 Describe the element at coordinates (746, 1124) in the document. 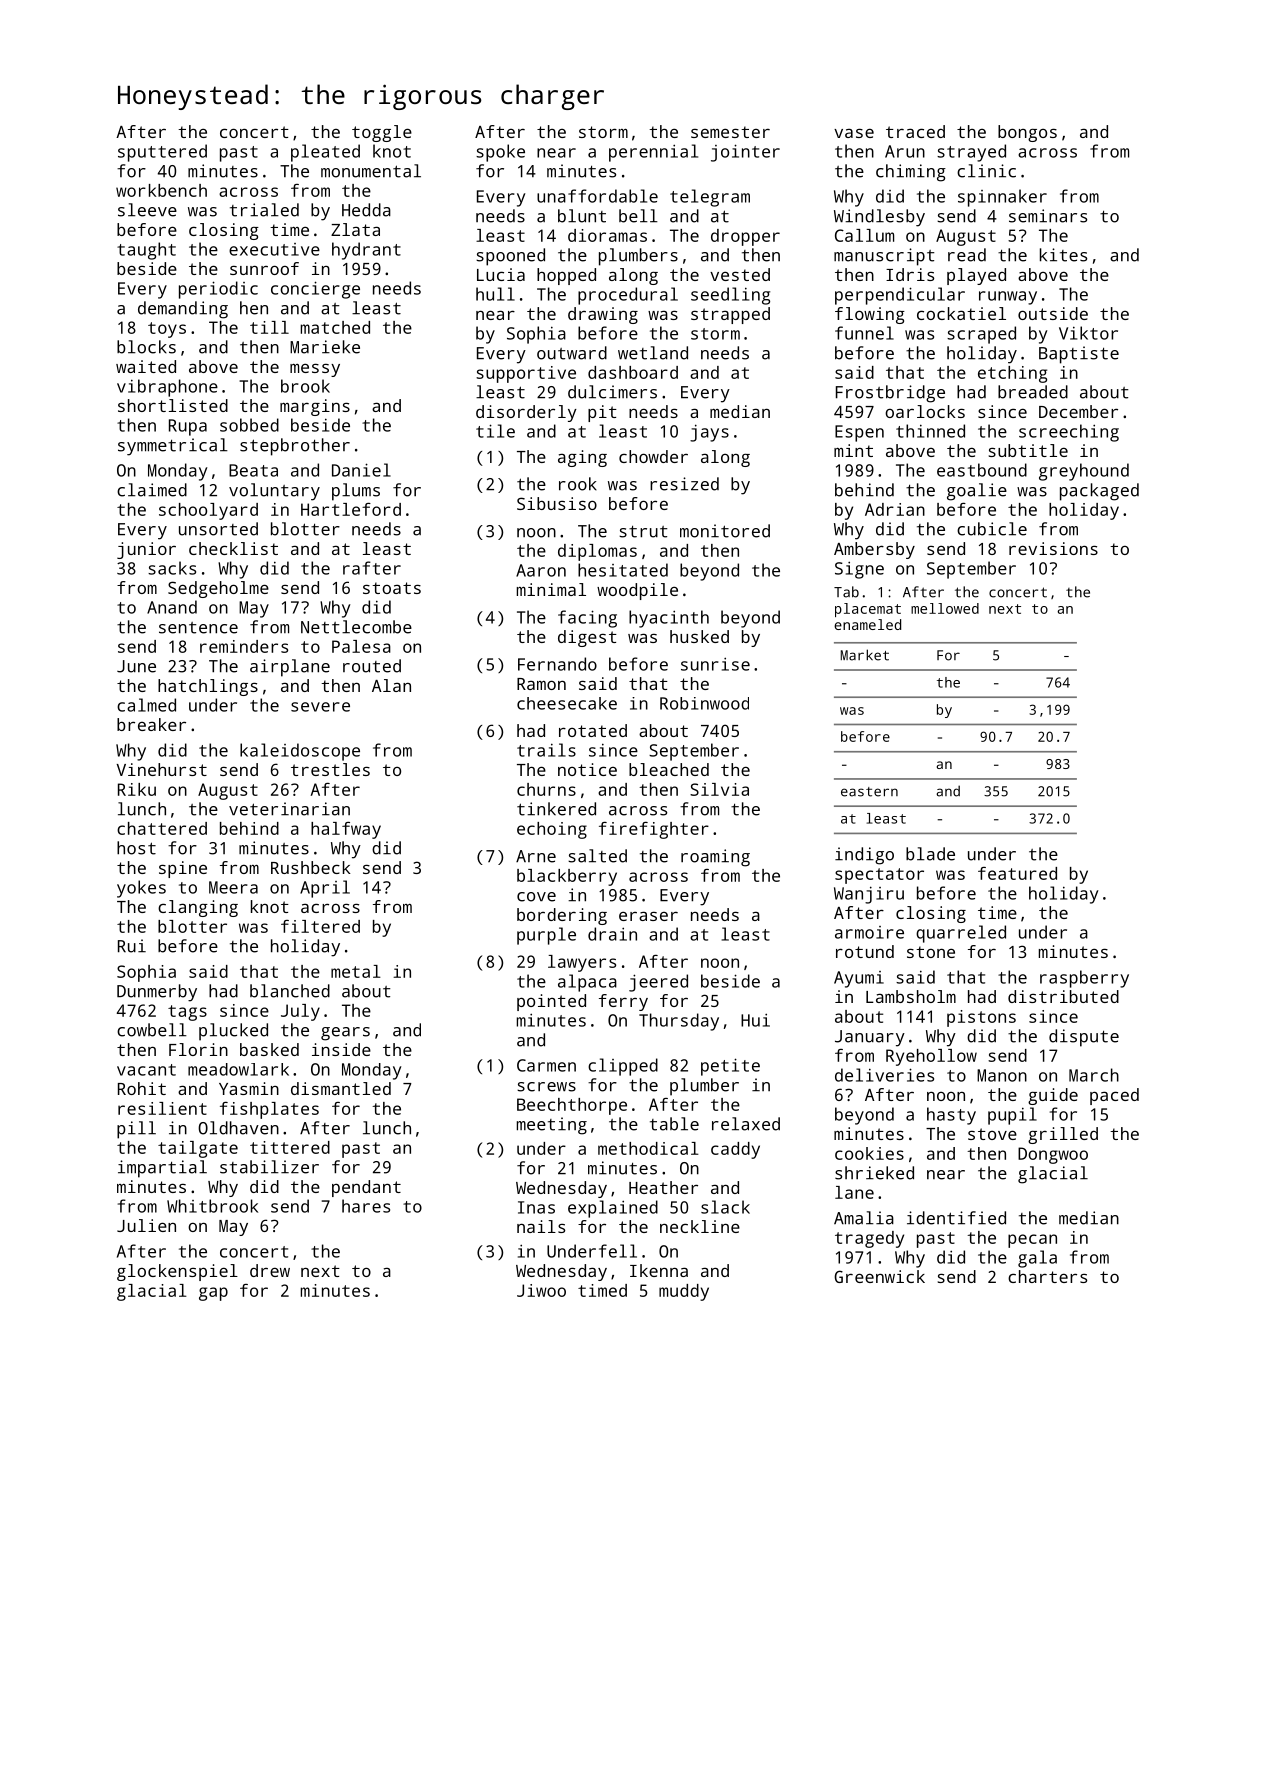

I see `relaxed` at that location.
